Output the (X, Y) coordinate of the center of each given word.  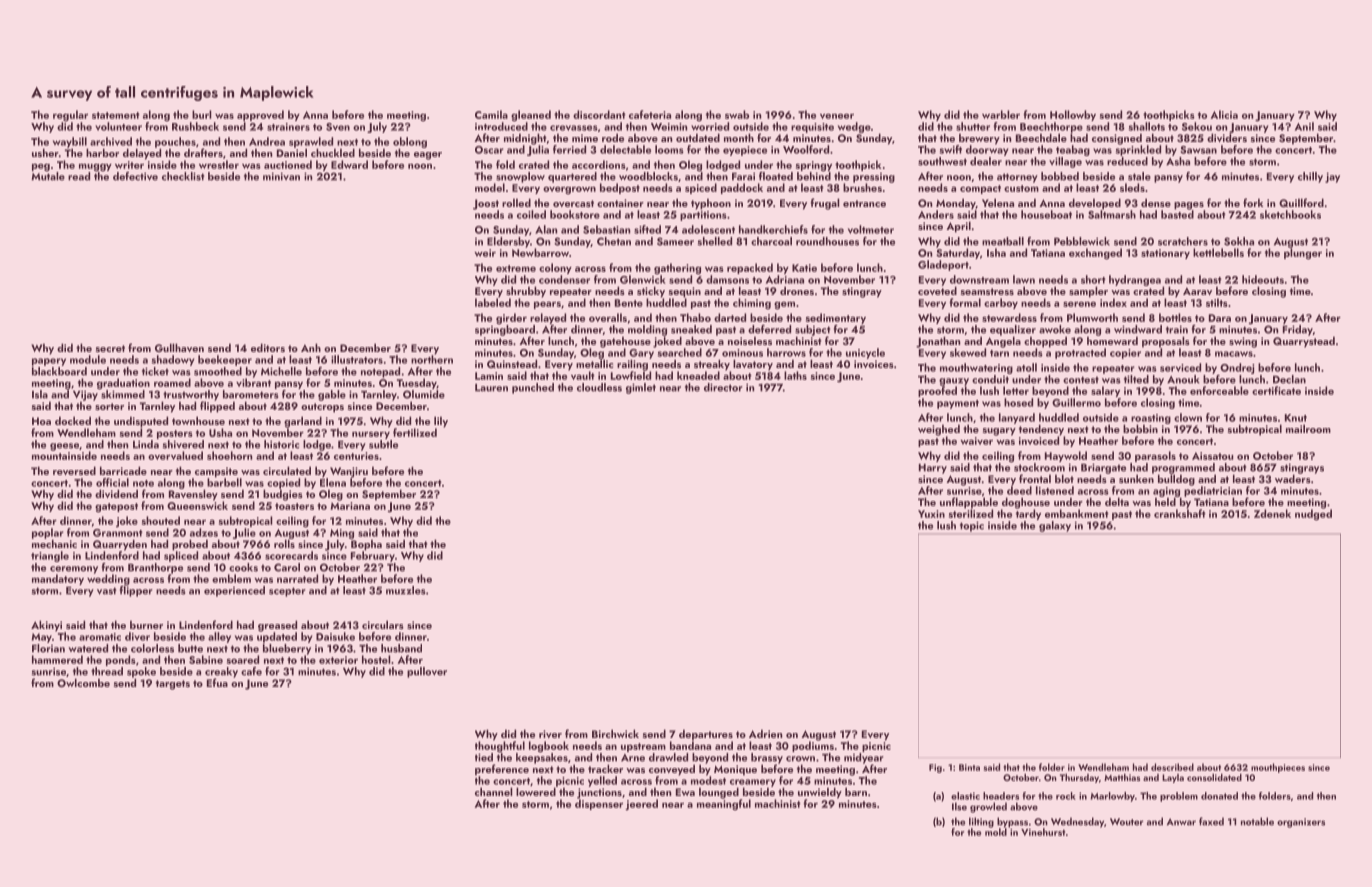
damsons (727, 279)
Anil (1304, 126)
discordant (599, 114)
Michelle (281, 371)
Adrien (765, 733)
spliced (181, 556)
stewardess (1009, 317)
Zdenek (1272, 513)
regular (70, 116)
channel (494, 791)
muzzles (406, 590)
